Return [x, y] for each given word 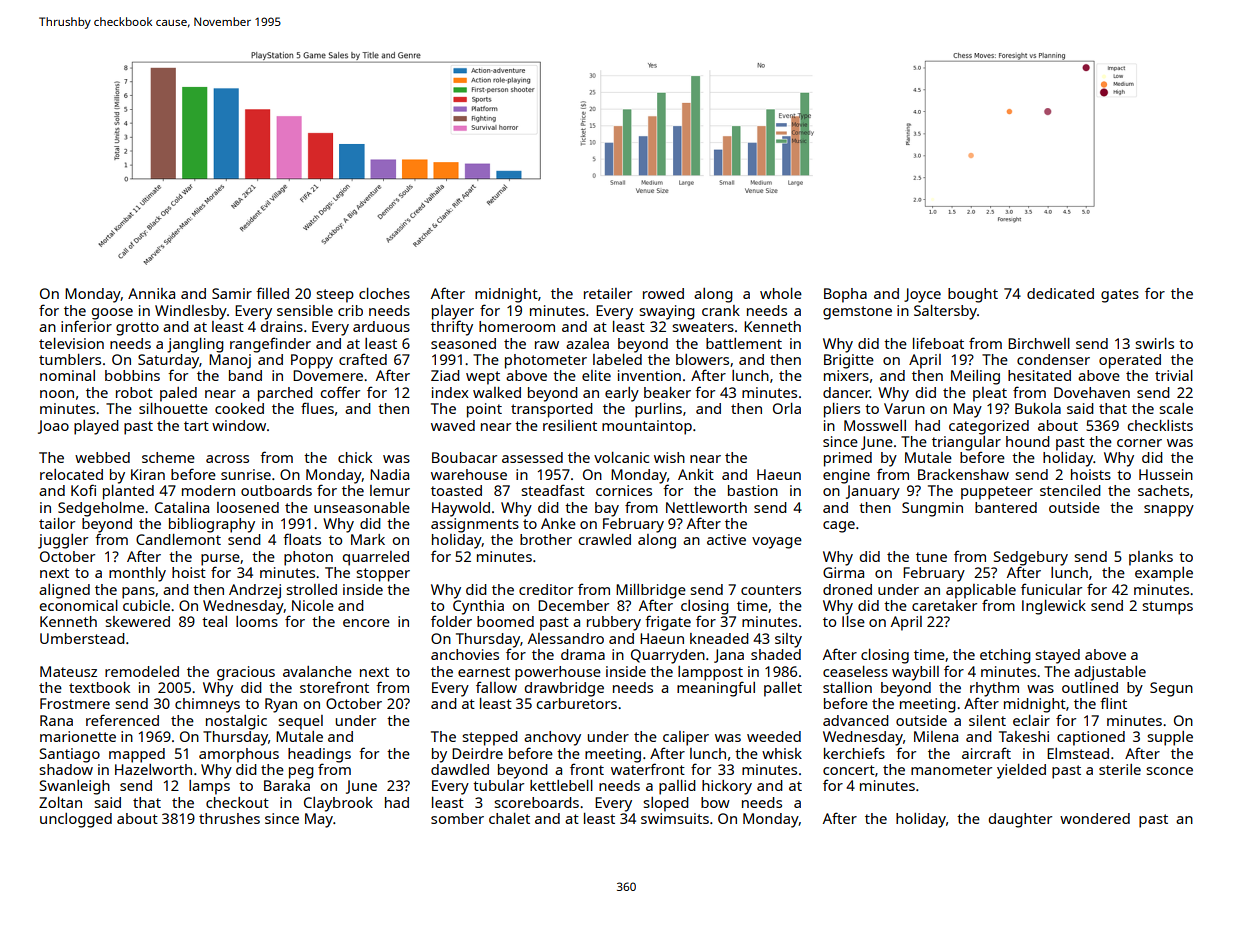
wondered [1095, 818]
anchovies [465, 654]
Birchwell [1039, 343]
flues [317, 408]
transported [552, 410]
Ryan [281, 705]
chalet [509, 818]
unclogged [76, 820]
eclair [1031, 720]
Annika [151, 293]
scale [1176, 408]
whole [781, 293]
